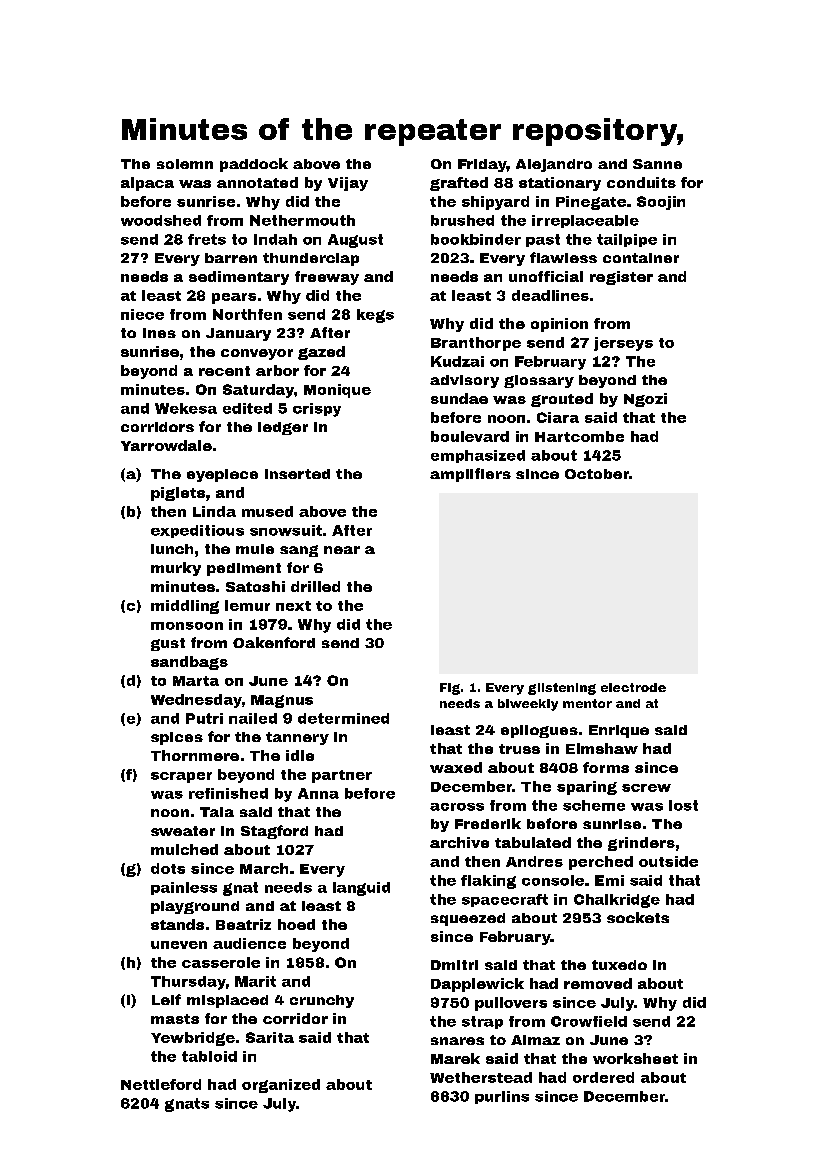 This screenshot has height=1174, width=827. Describe the element at coordinates (638, 917) in the screenshot. I see `sockets` at that location.
